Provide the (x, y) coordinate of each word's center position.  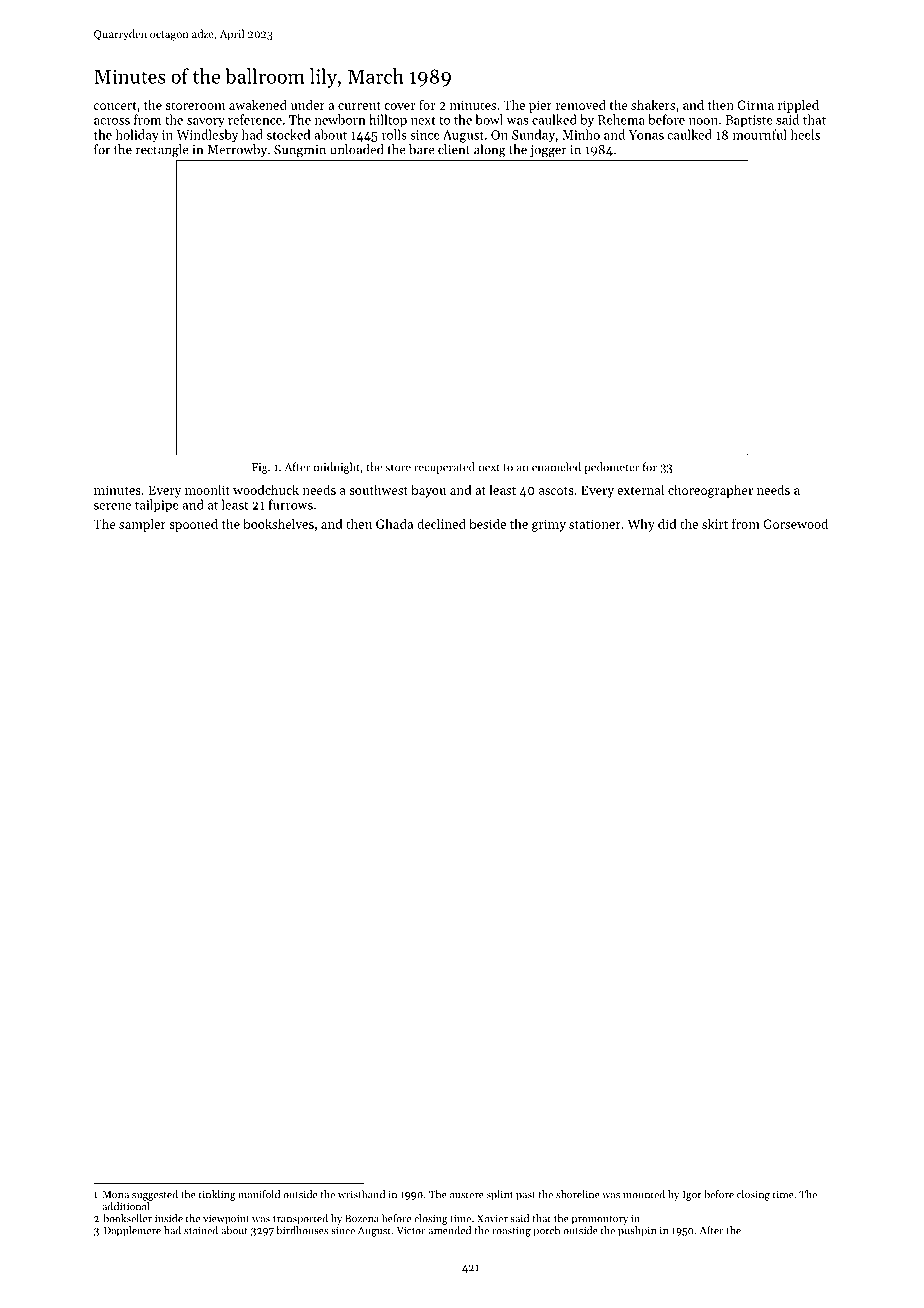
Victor (411, 1231)
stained (201, 1230)
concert (115, 105)
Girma (755, 105)
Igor (692, 1196)
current (359, 105)
